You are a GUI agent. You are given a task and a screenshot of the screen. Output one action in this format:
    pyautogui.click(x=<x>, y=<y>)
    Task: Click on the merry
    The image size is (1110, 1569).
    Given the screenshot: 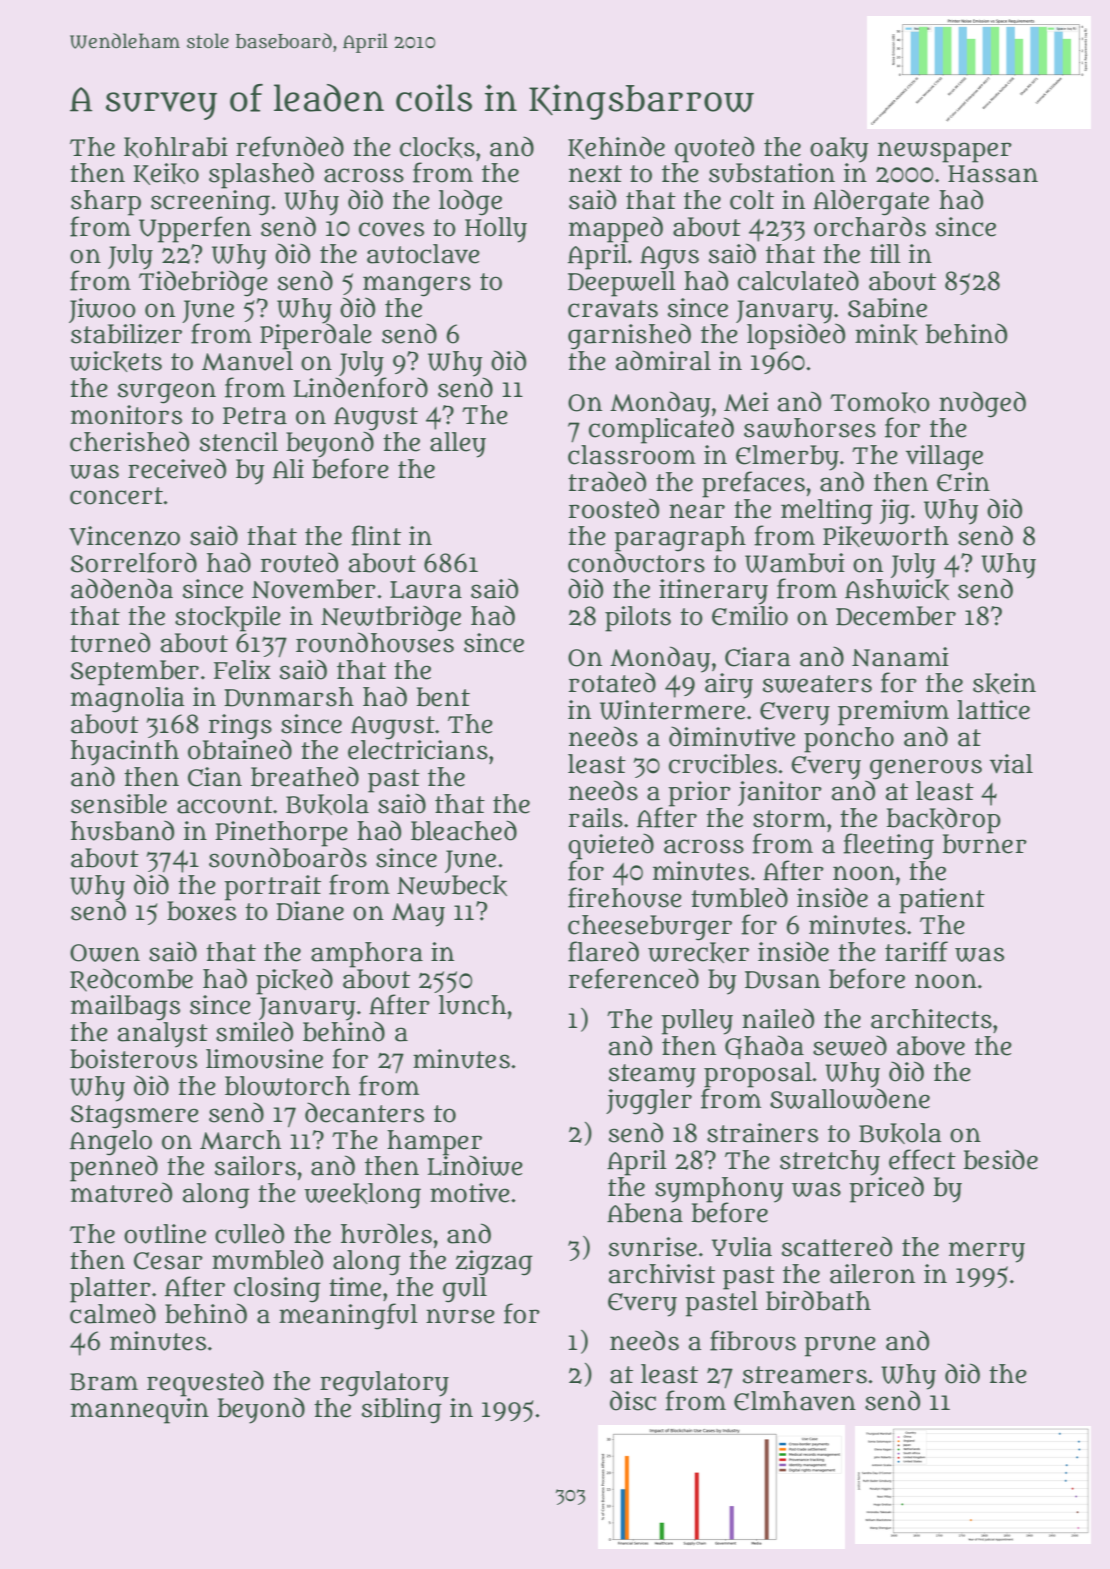 What is the action you would take?
    pyautogui.click(x=987, y=1252)
